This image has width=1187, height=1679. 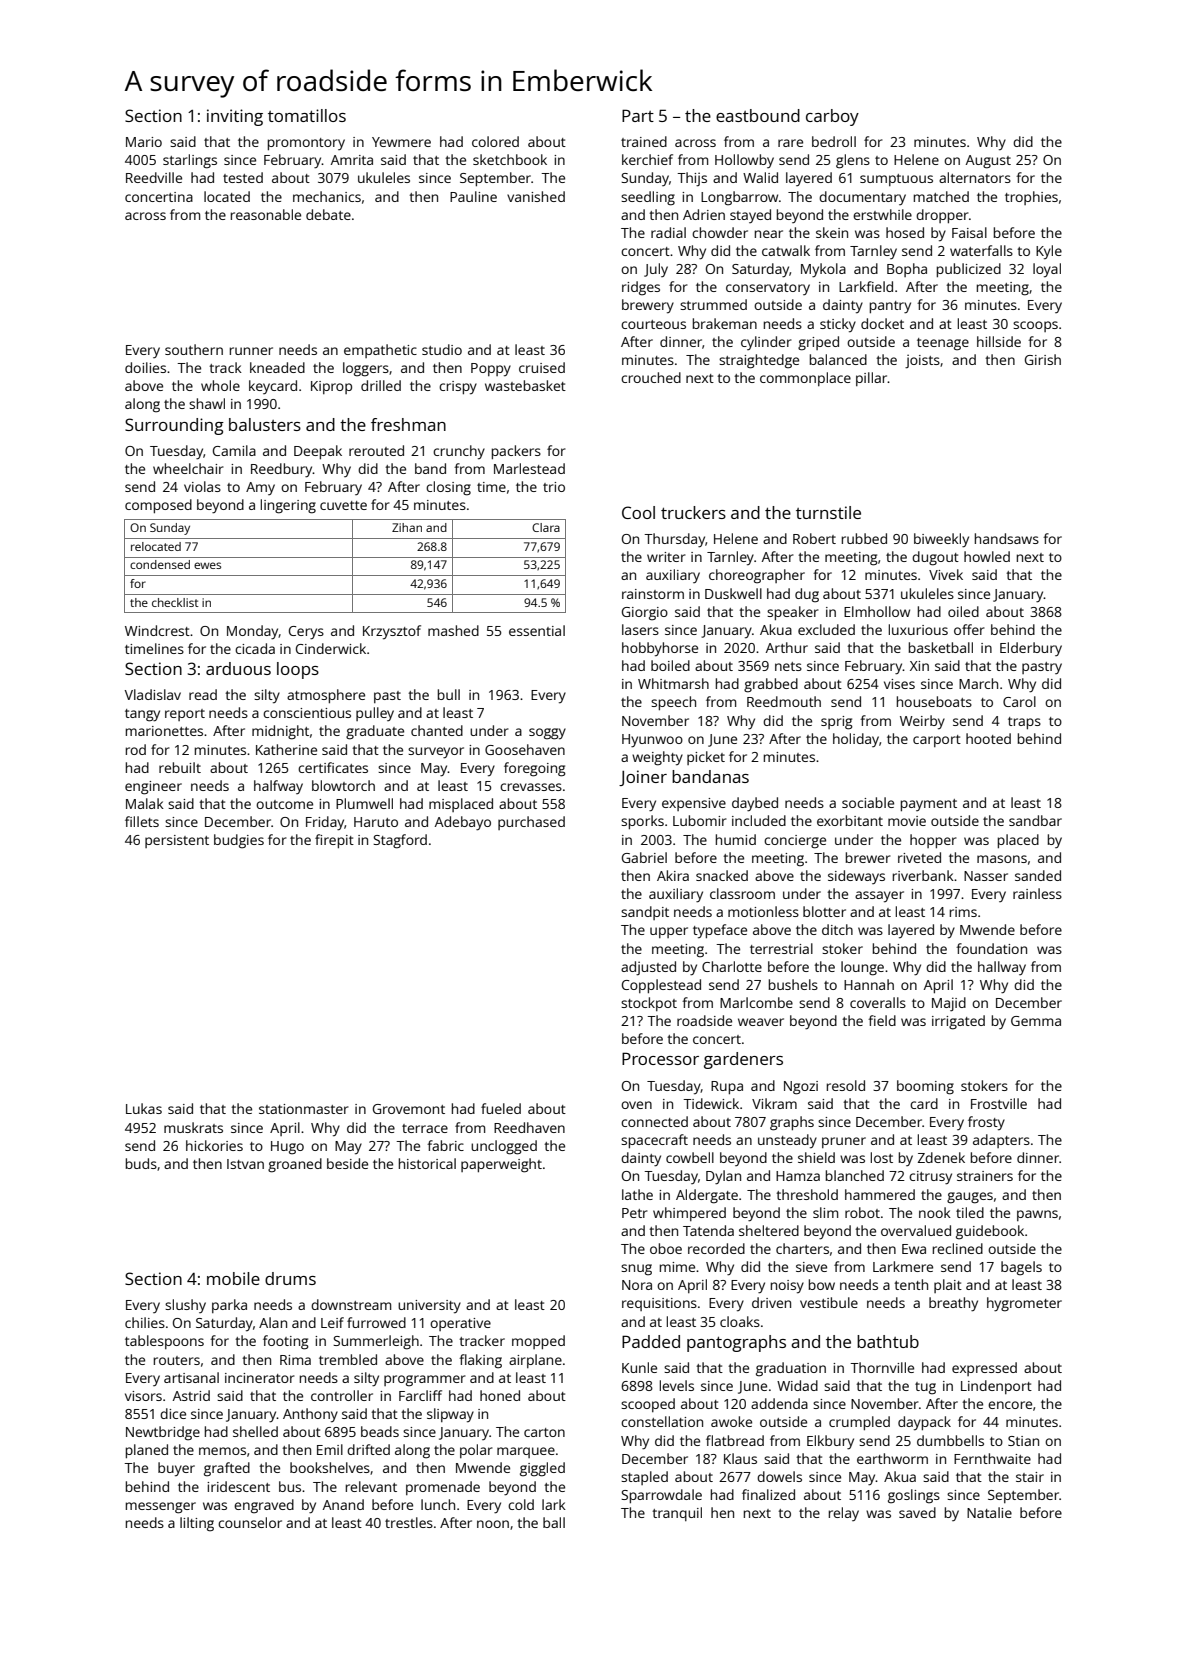 I want to click on rainless, so click(x=1037, y=893).
